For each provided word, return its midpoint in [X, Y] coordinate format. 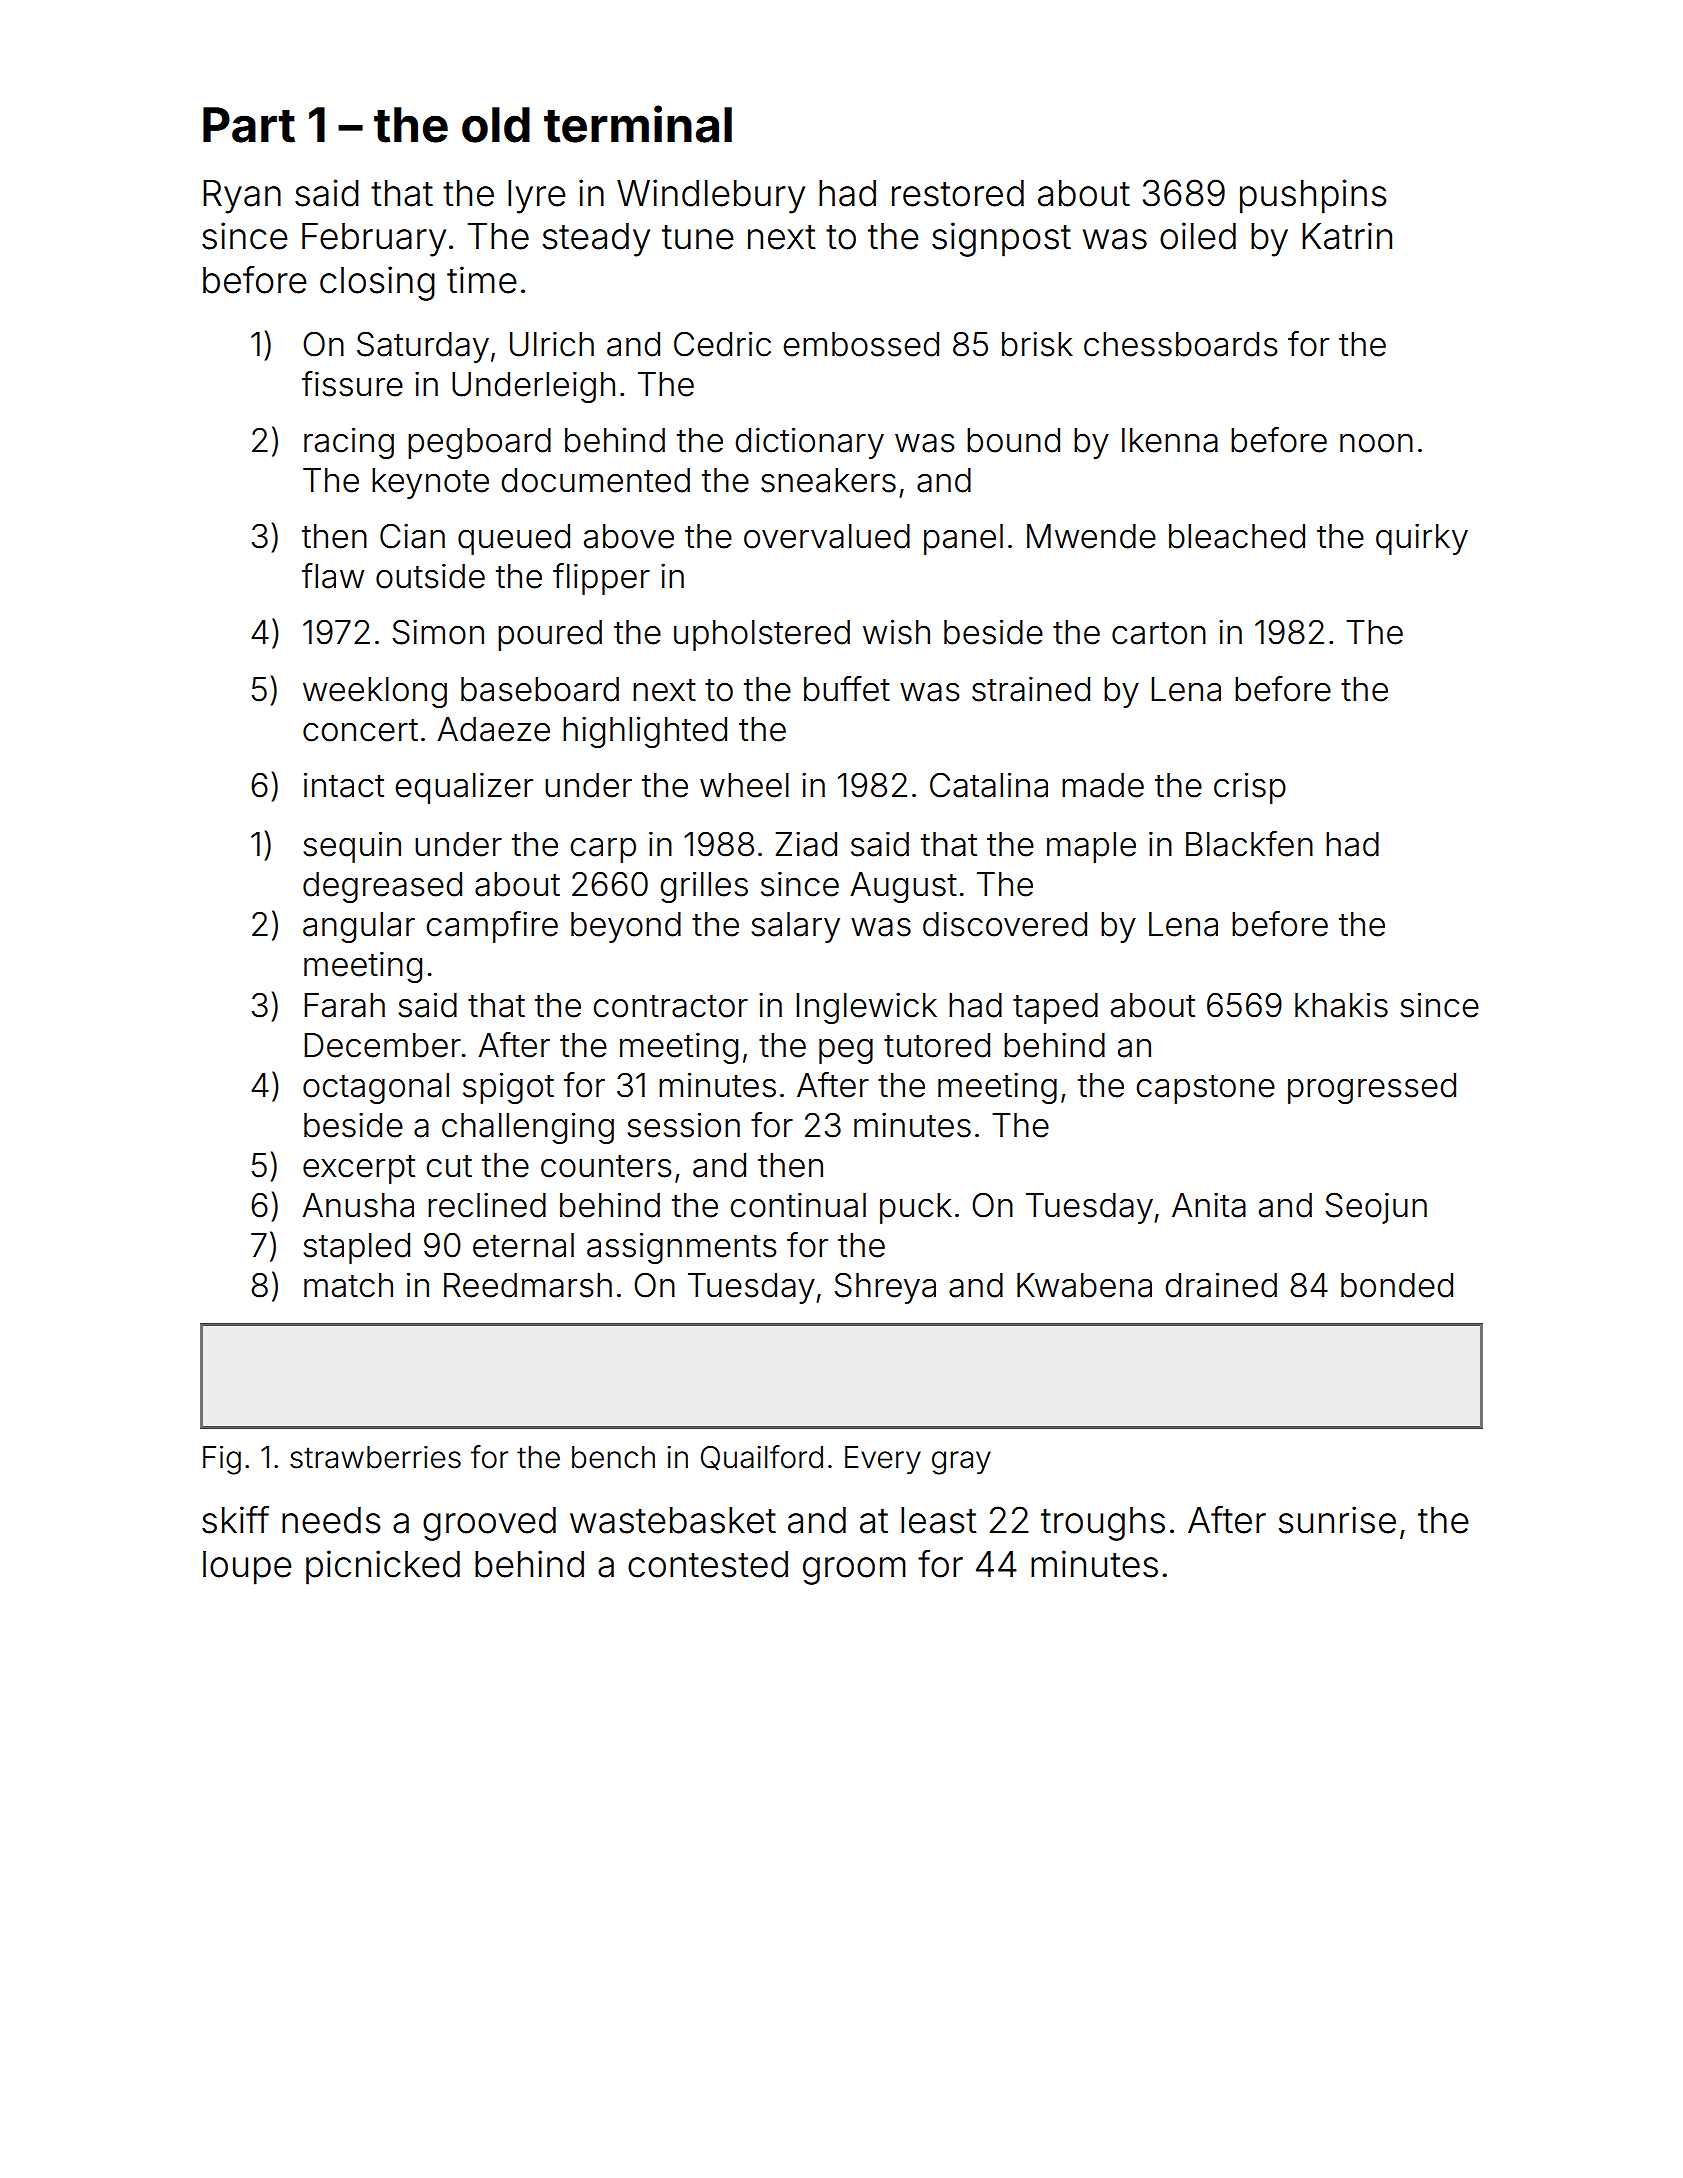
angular [359, 927]
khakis [1341, 1005]
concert [360, 730]
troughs [1103, 1524]
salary [795, 927]
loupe [247, 1568]
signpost [1001, 239]
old [496, 125]
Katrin [1347, 236]
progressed [1372, 1088]
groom [854, 1571]
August [903, 887]
